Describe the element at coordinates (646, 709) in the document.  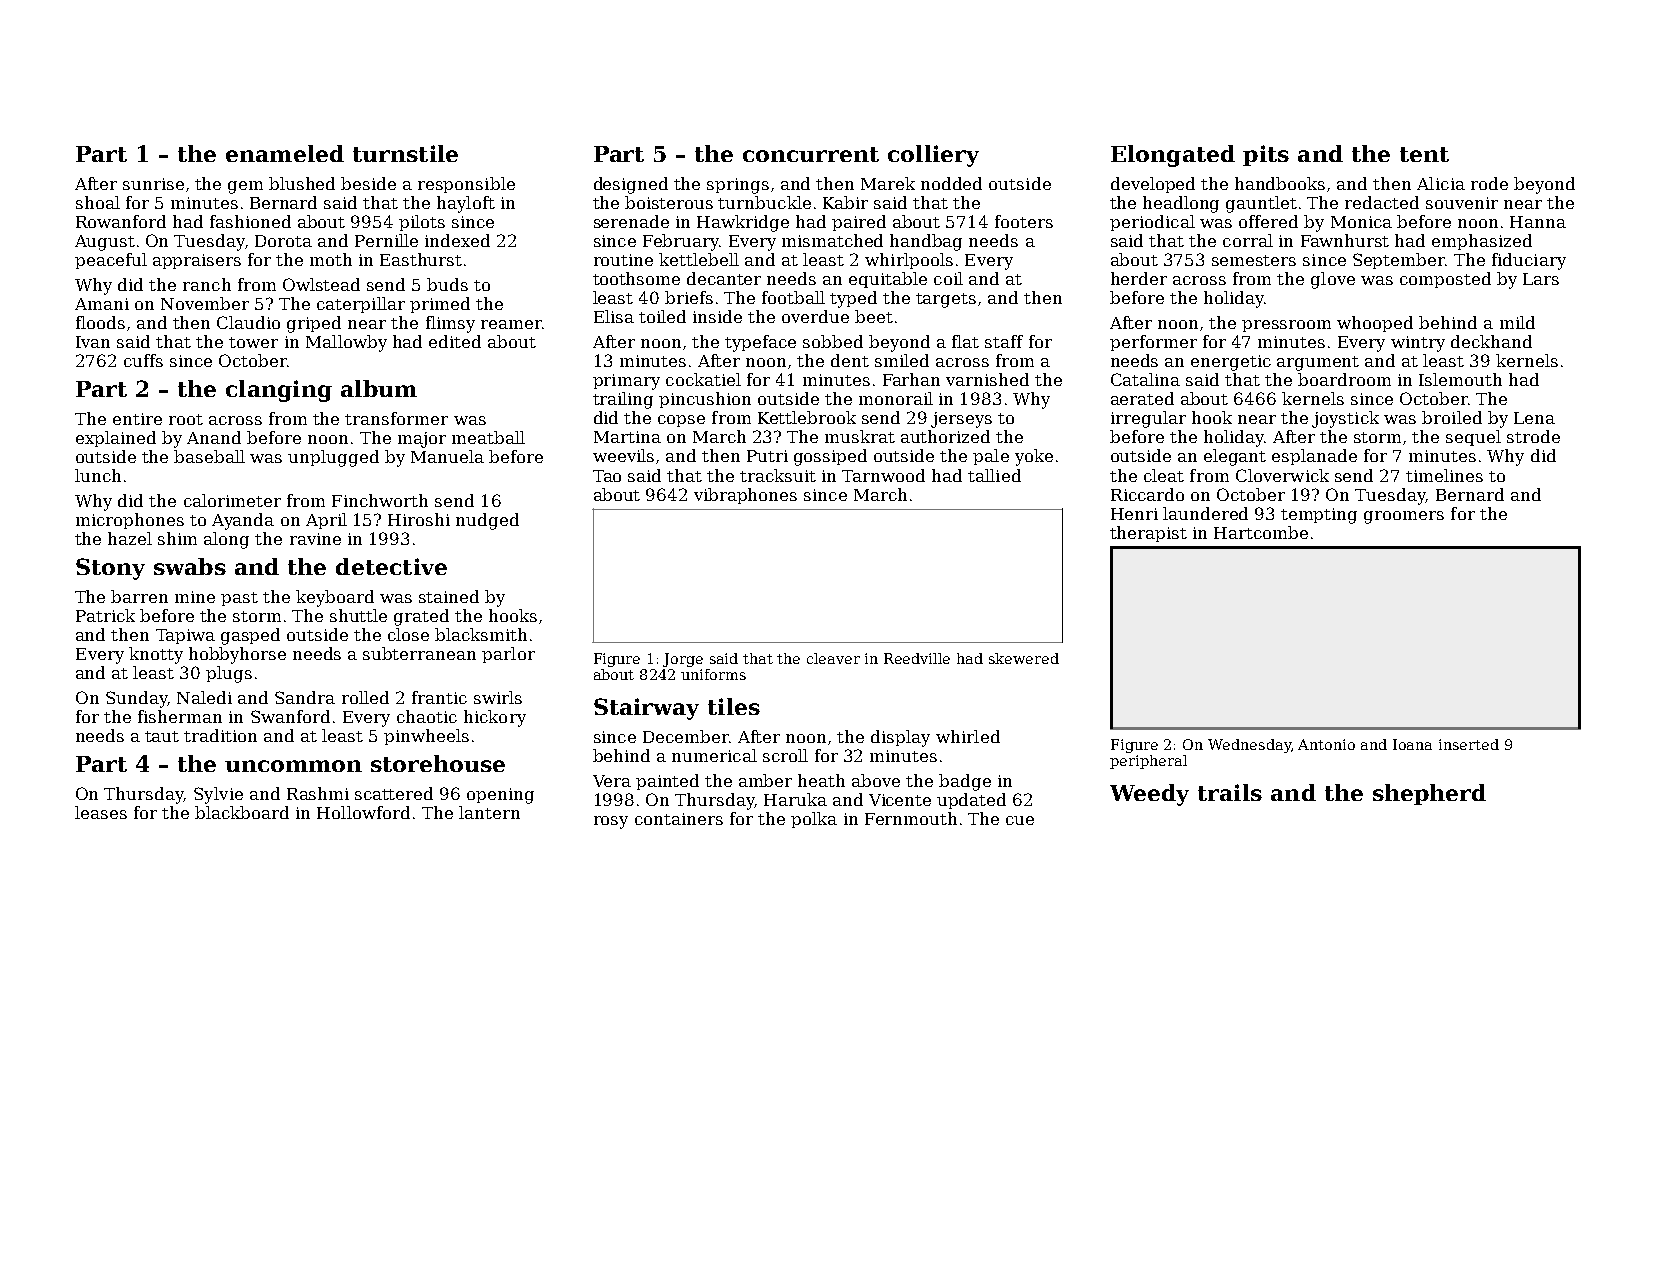
I see `Stairway` at that location.
